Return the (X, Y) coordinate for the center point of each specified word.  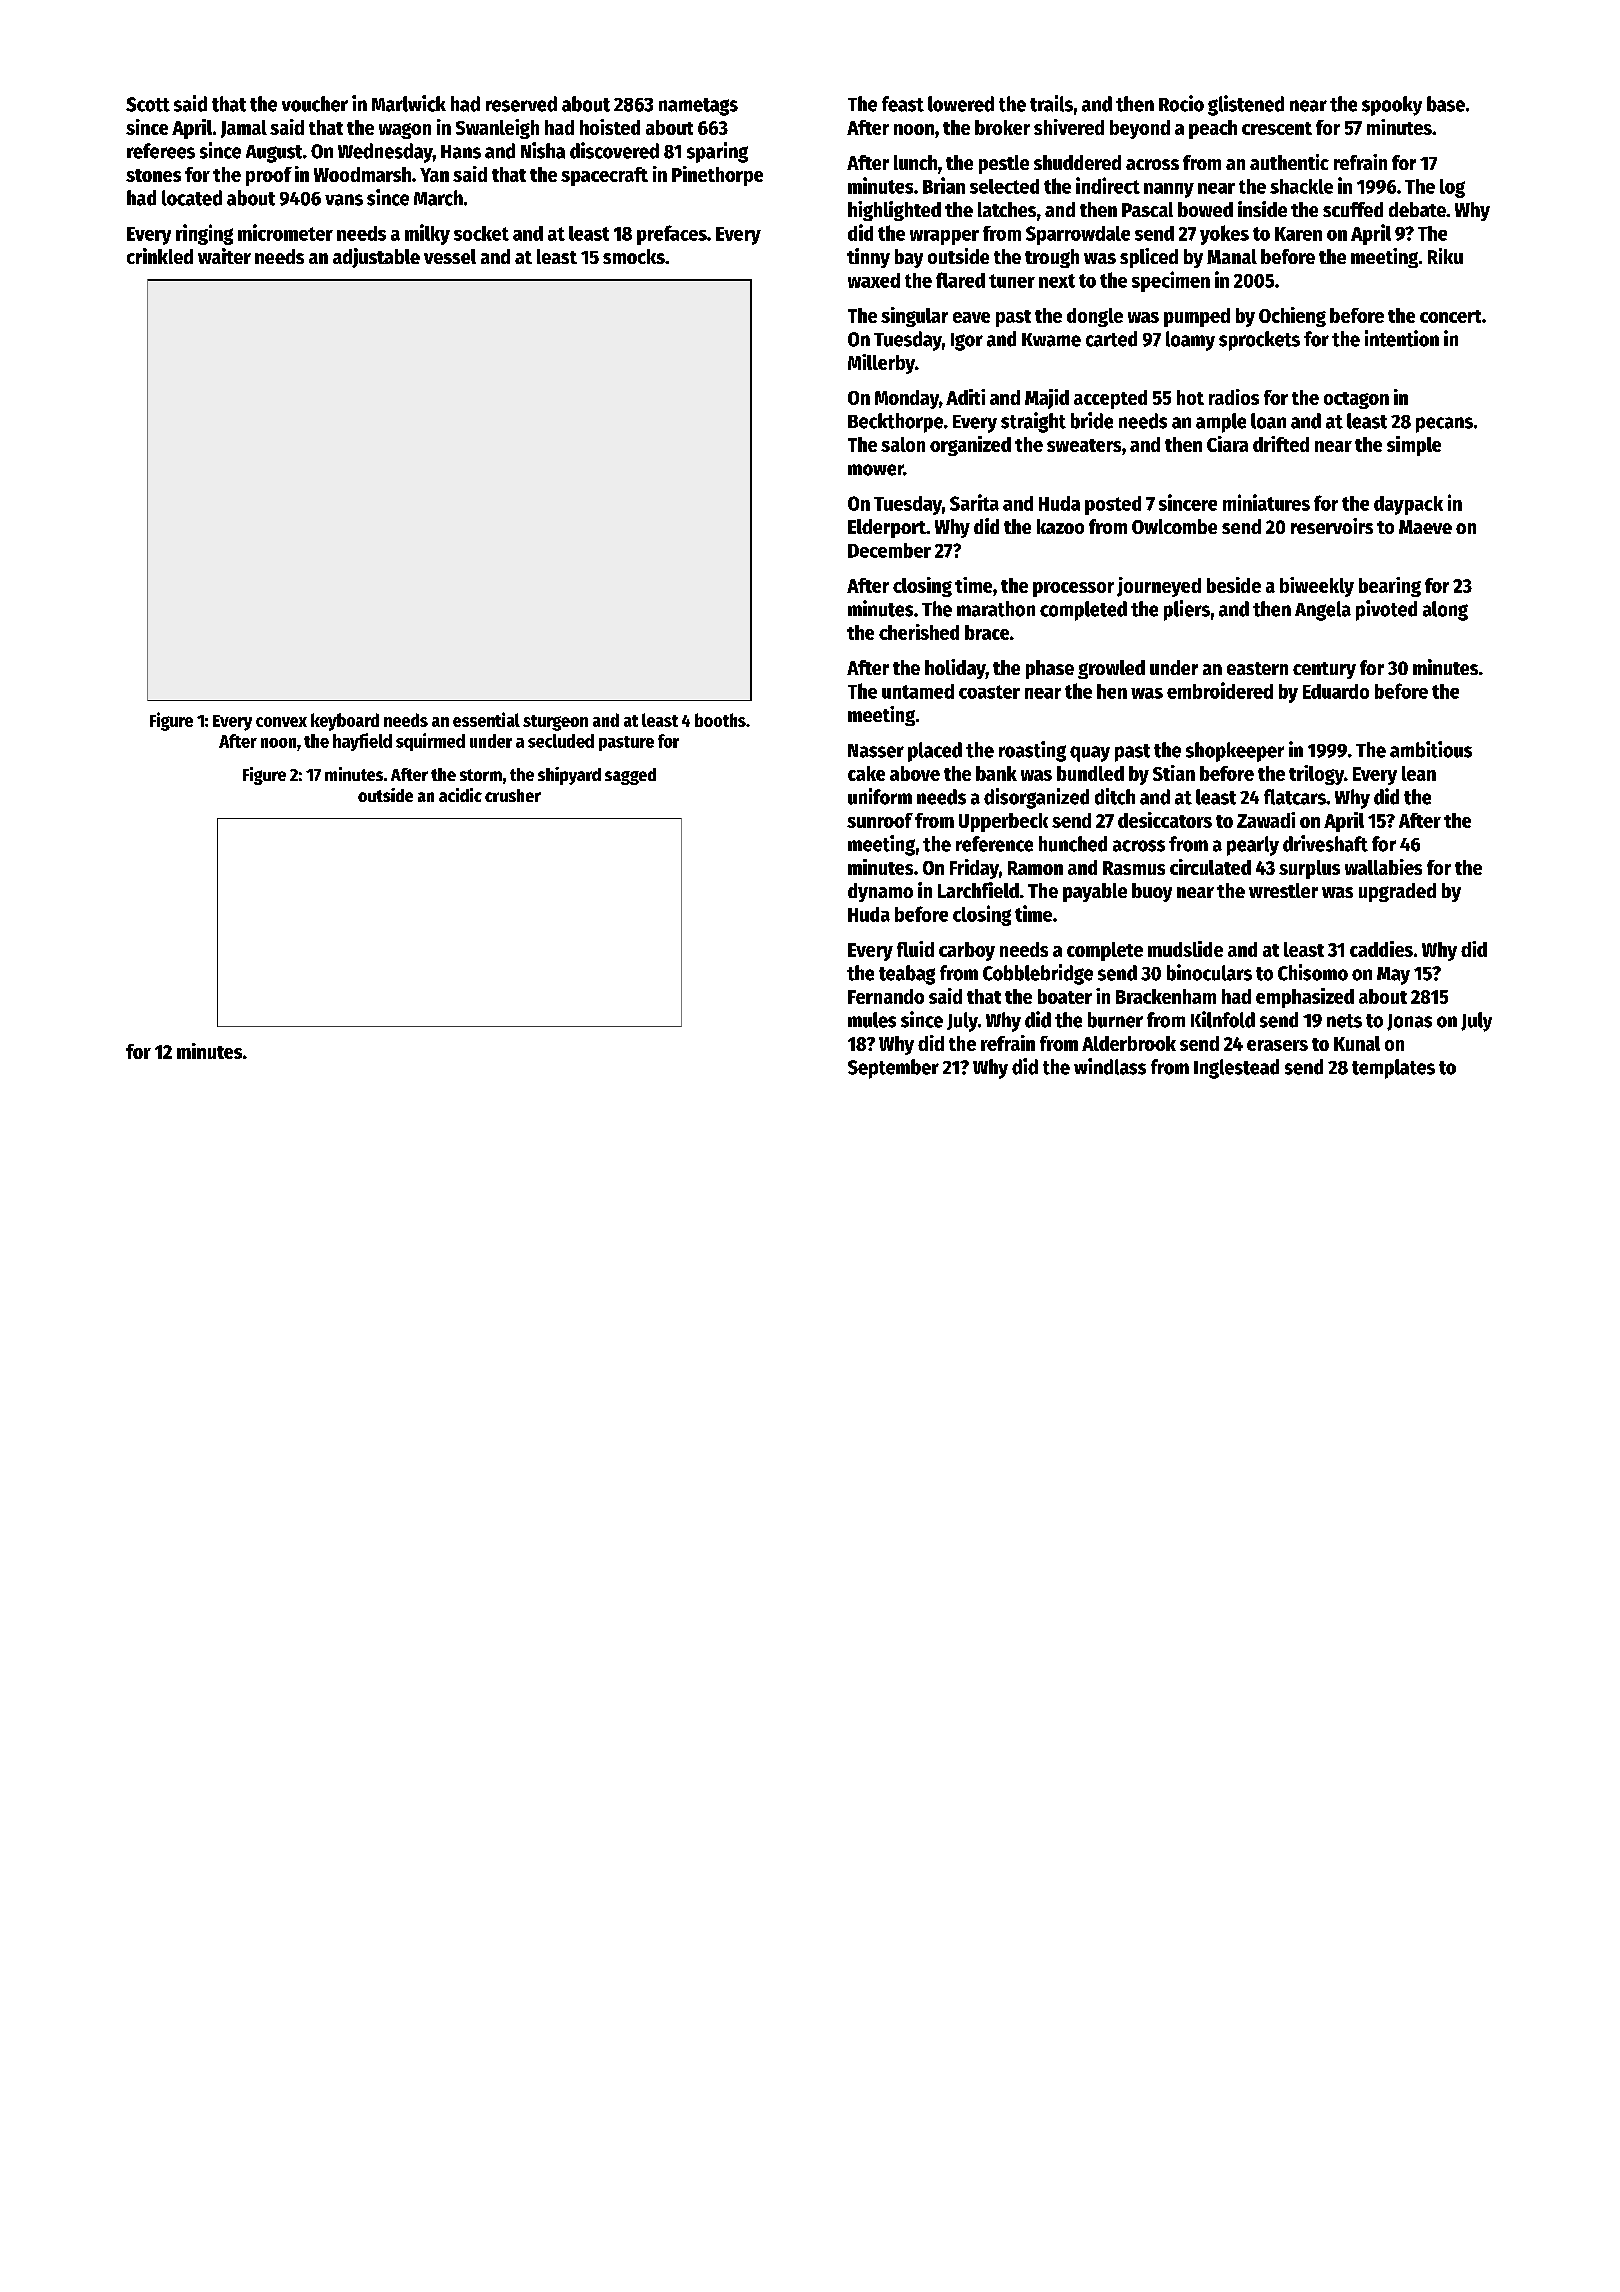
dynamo (880, 892)
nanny (1169, 190)
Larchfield (978, 890)
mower (876, 470)
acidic (460, 795)
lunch (915, 162)
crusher (513, 795)
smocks (634, 256)
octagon (1356, 400)
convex (281, 722)
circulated (1210, 867)
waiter (224, 256)
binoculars (1209, 972)
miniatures (1266, 502)
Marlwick (409, 103)
